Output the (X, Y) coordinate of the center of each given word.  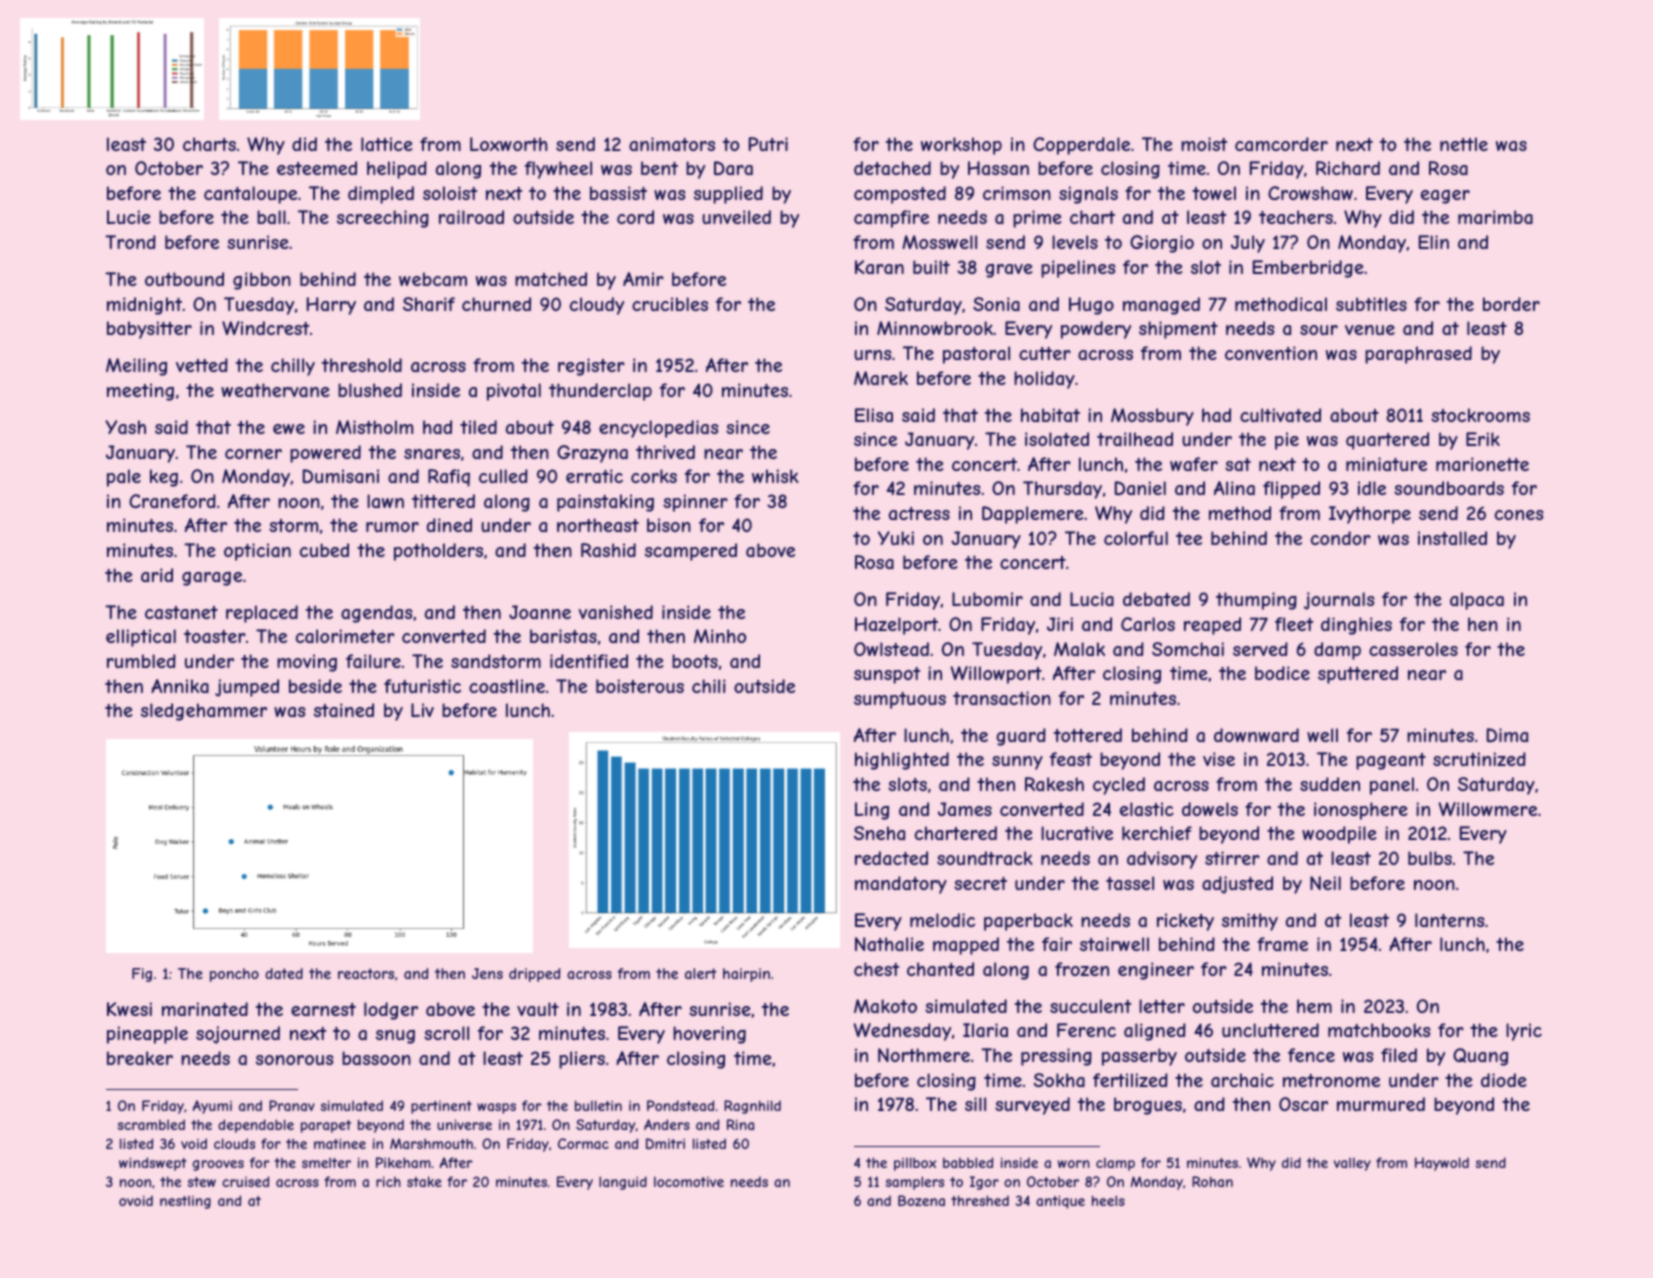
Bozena (921, 1200)
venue (1370, 330)
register (591, 367)
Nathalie (889, 944)
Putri (768, 144)
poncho (234, 975)
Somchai (1188, 649)
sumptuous (900, 700)
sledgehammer (204, 712)
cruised (245, 1181)
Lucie (128, 217)
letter (1162, 1006)
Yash (125, 427)
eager (1445, 197)
